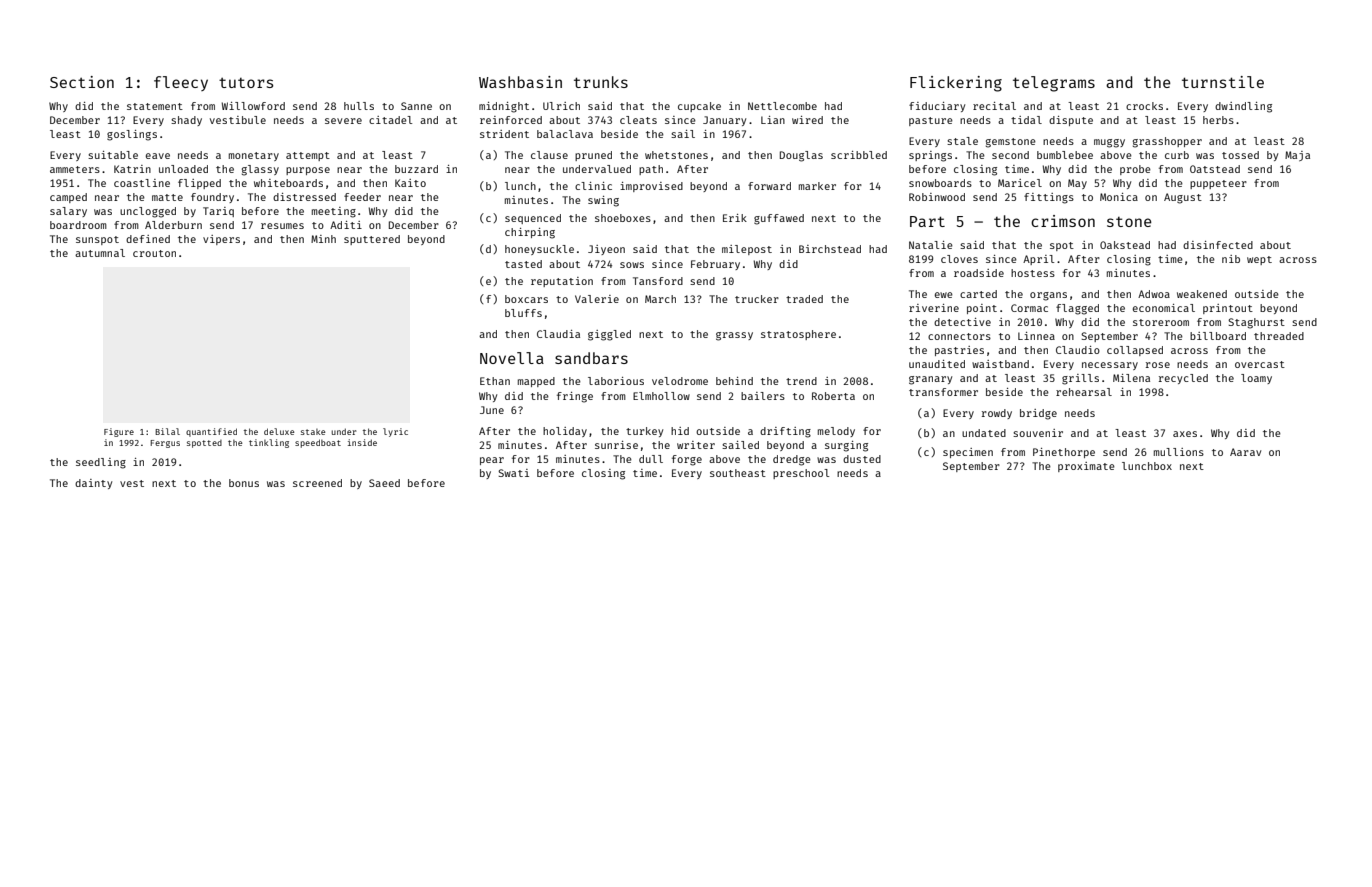  I want to click on statement, so click(155, 106).
